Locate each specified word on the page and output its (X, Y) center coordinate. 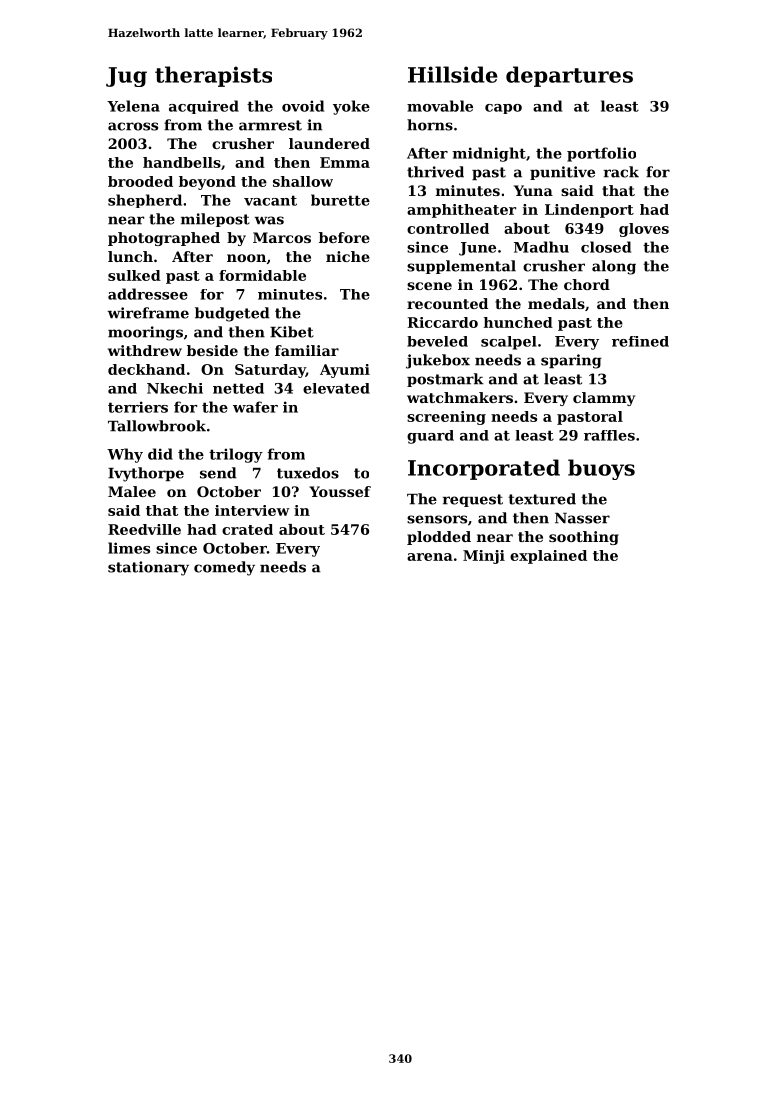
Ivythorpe (146, 474)
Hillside (453, 74)
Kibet (292, 332)
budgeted (232, 314)
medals (556, 303)
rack (621, 172)
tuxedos (308, 473)
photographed (164, 239)
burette (340, 200)
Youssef (340, 491)
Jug (126, 77)
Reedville (144, 529)
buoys (601, 469)
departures (569, 76)
